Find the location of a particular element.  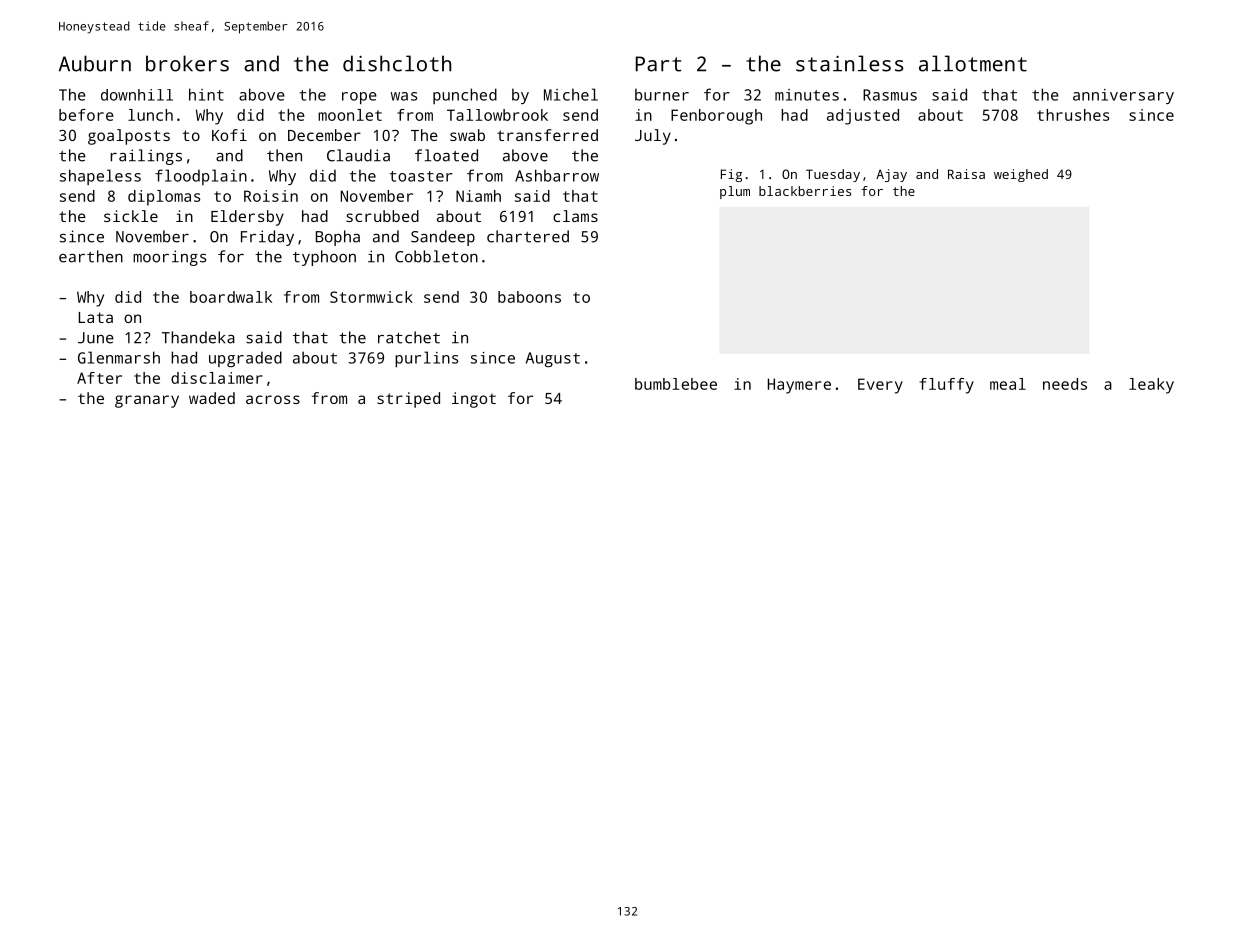

Thandeka is located at coordinates (198, 337).
